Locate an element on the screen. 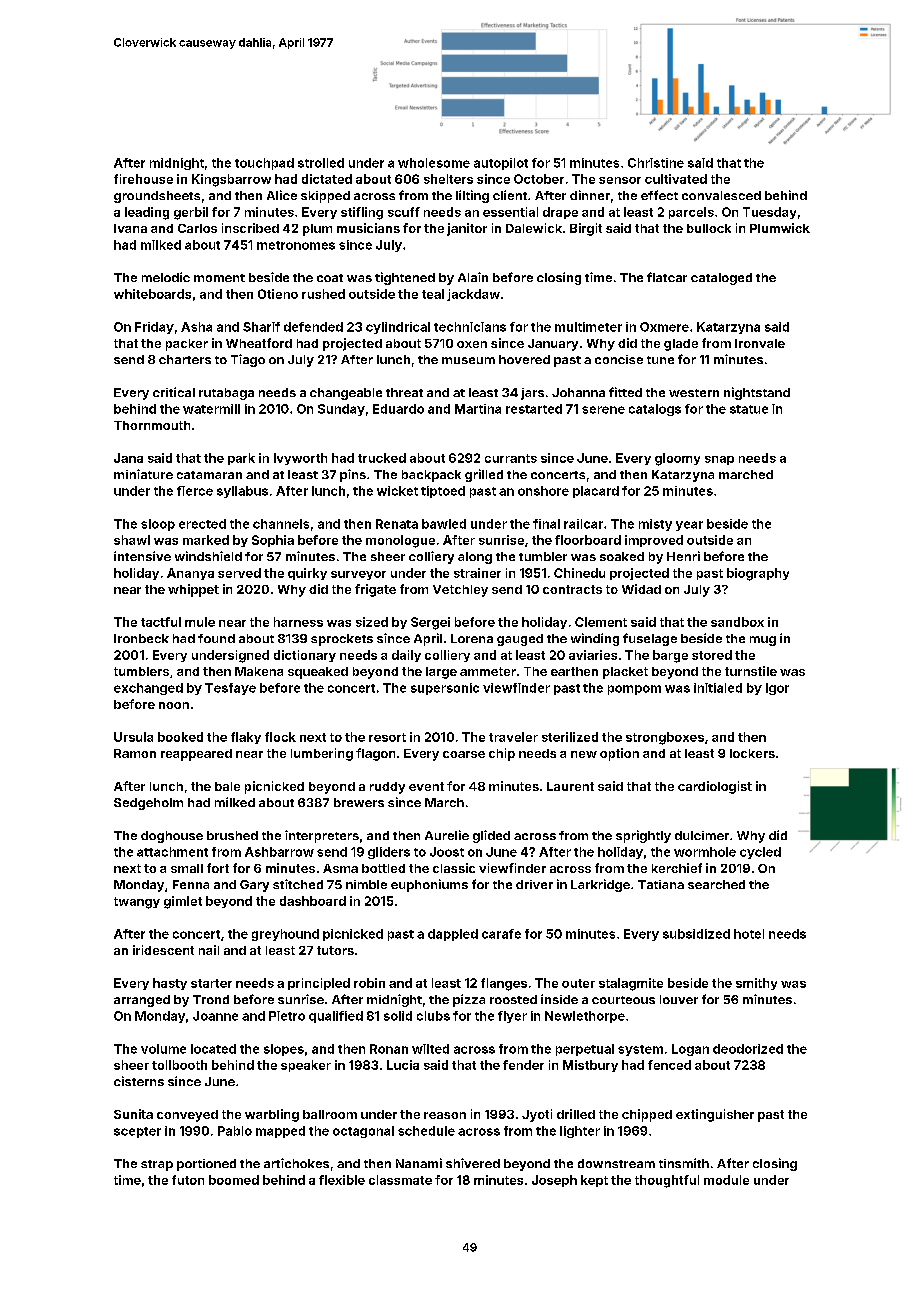 This screenshot has height=1308, width=924. Joost is located at coordinates (447, 852).
